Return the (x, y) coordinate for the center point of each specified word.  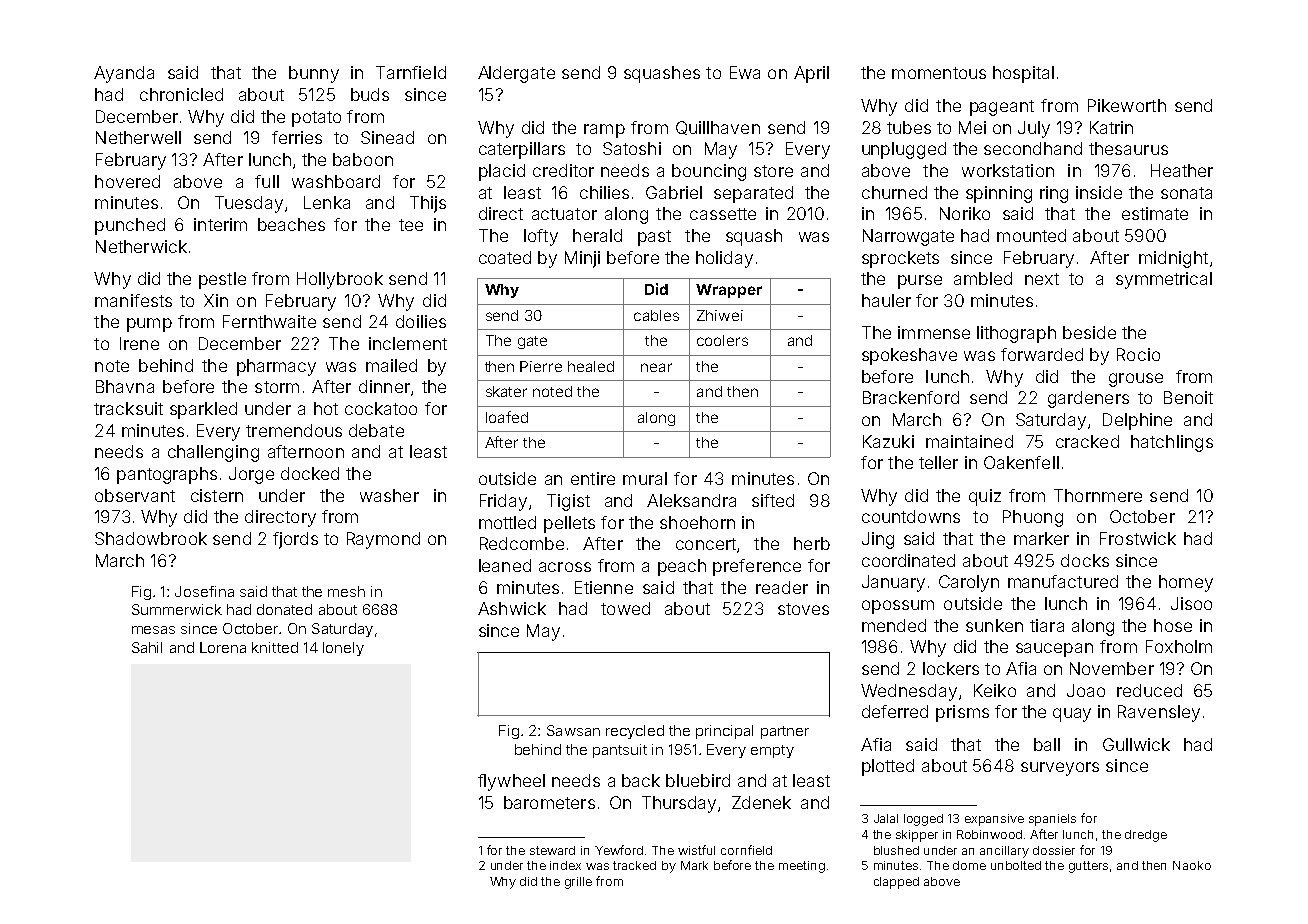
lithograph (1016, 334)
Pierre (541, 366)
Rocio (1138, 354)
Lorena (223, 647)
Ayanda (124, 74)
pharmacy (276, 367)
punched (130, 226)
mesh (346, 591)
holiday (724, 259)
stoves (803, 609)
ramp (604, 131)
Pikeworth (1127, 105)
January (893, 583)
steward (552, 850)
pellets (569, 524)
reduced (1149, 690)
